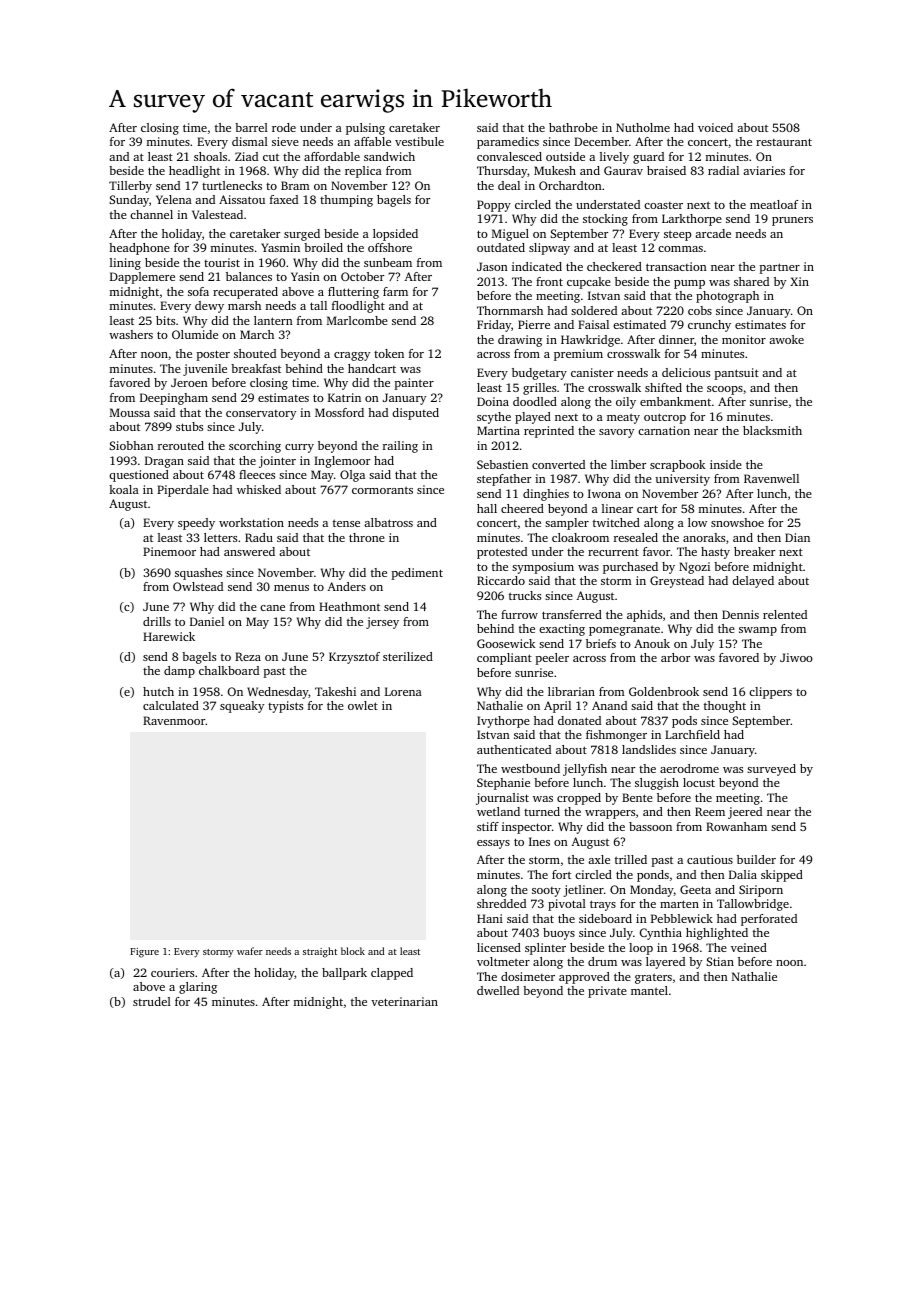  What do you see at coordinates (342, 462) in the screenshot?
I see `Inglemoor` at bounding box center [342, 462].
